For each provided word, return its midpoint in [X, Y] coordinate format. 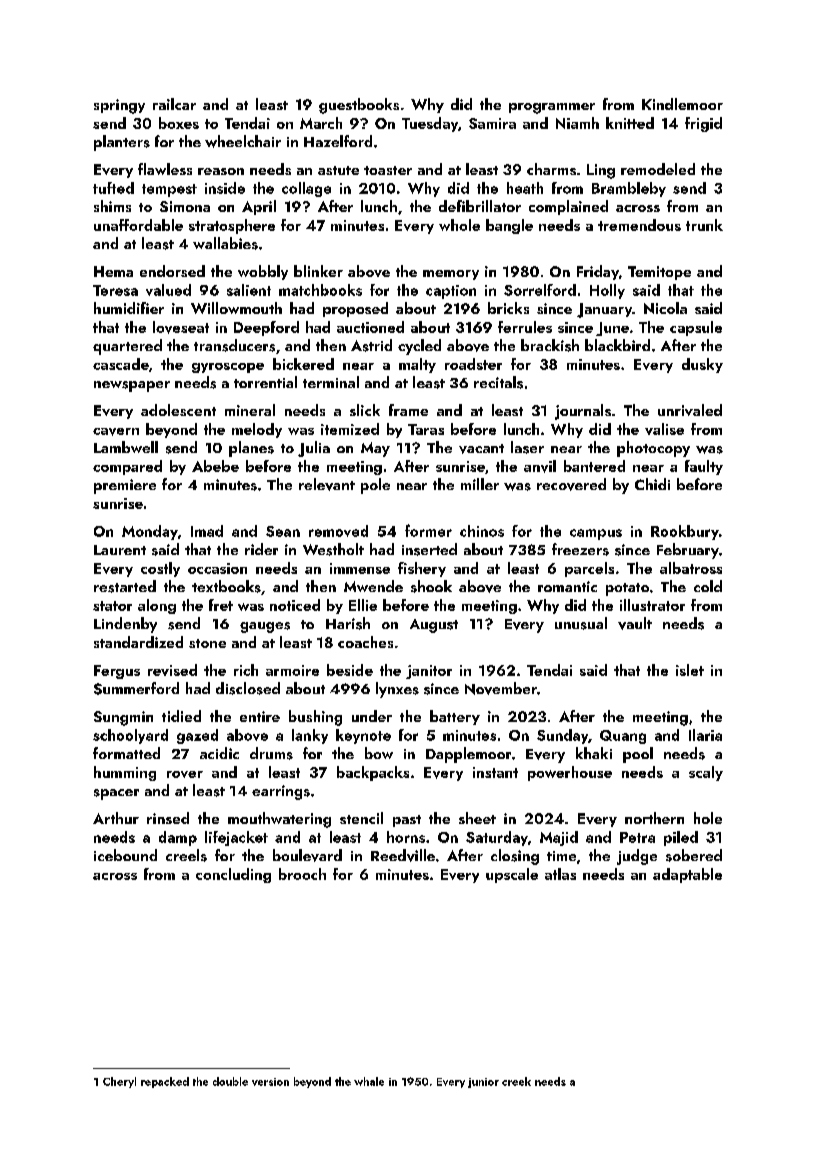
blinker [318, 271]
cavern [116, 432]
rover [185, 774]
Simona [185, 206]
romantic [567, 586]
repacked [165, 1082]
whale [369, 1081]
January [604, 310]
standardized [138, 642]
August [434, 626]
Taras [426, 429]
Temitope [659, 273]
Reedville [403, 855]
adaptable [687, 875]
